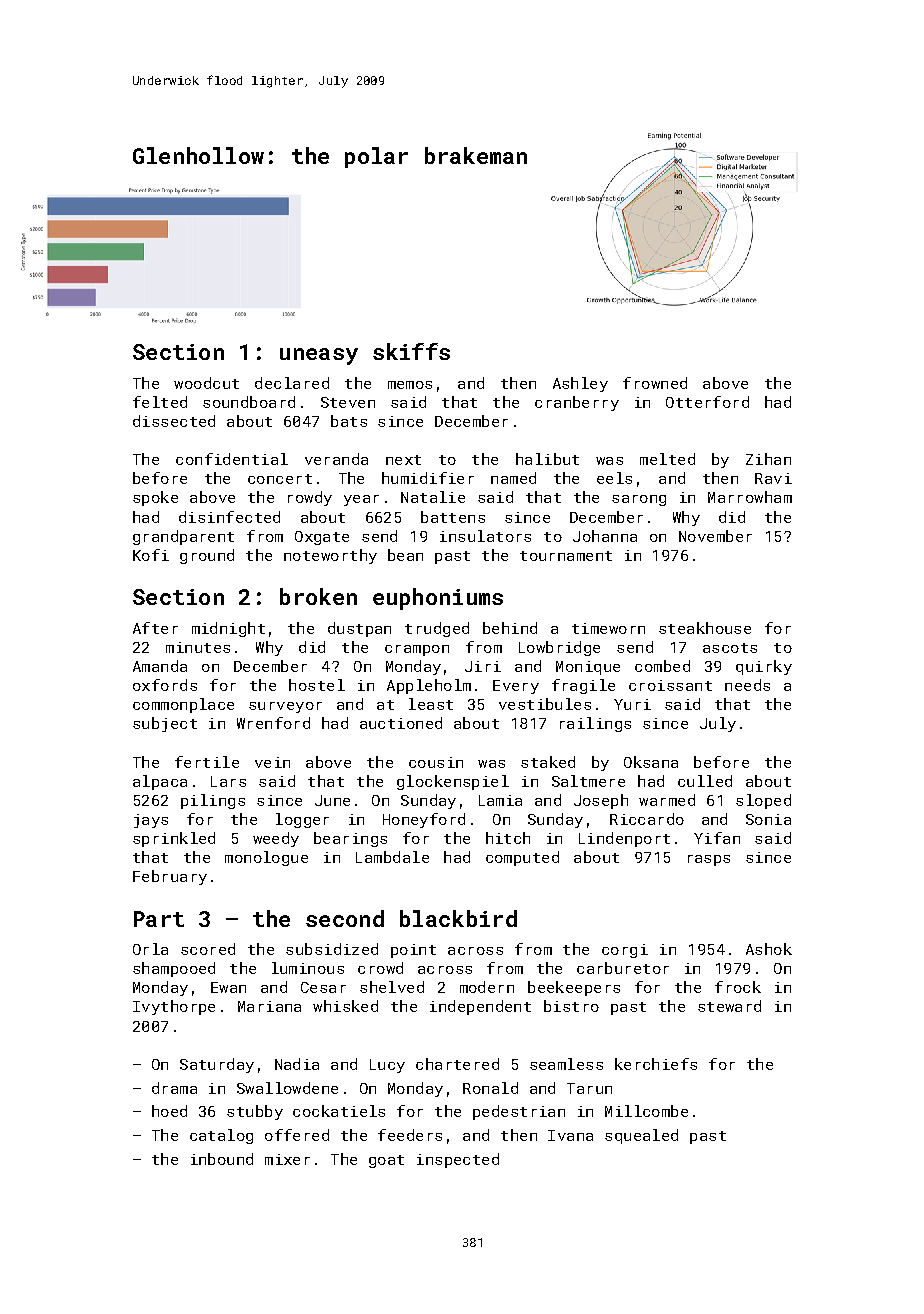 The image size is (924, 1314). Describe the element at coordinates (647, 819) in the screenshot. I see `Riccardo` at that location.
